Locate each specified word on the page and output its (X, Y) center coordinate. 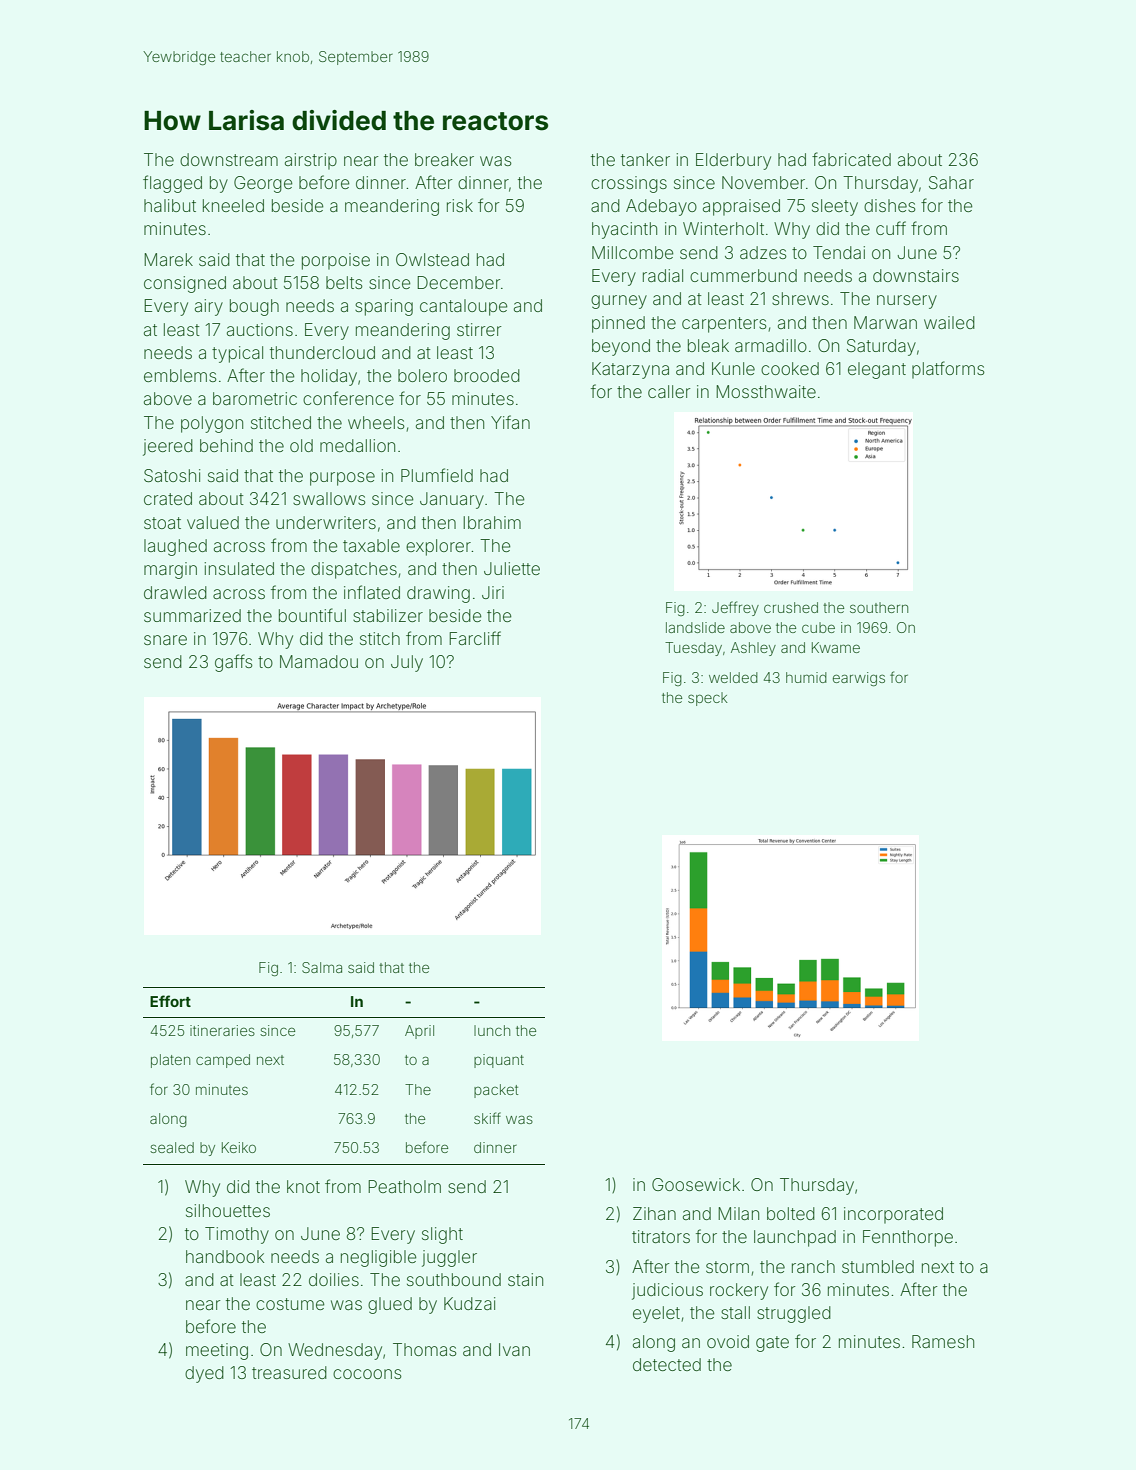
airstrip (311, 161)
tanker (645, 159)
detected (667, 1364)
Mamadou (319, 661)
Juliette (512, 568)
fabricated (851, 159)
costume (290, 1304)
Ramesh (943, 1341)
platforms (948, 370)
